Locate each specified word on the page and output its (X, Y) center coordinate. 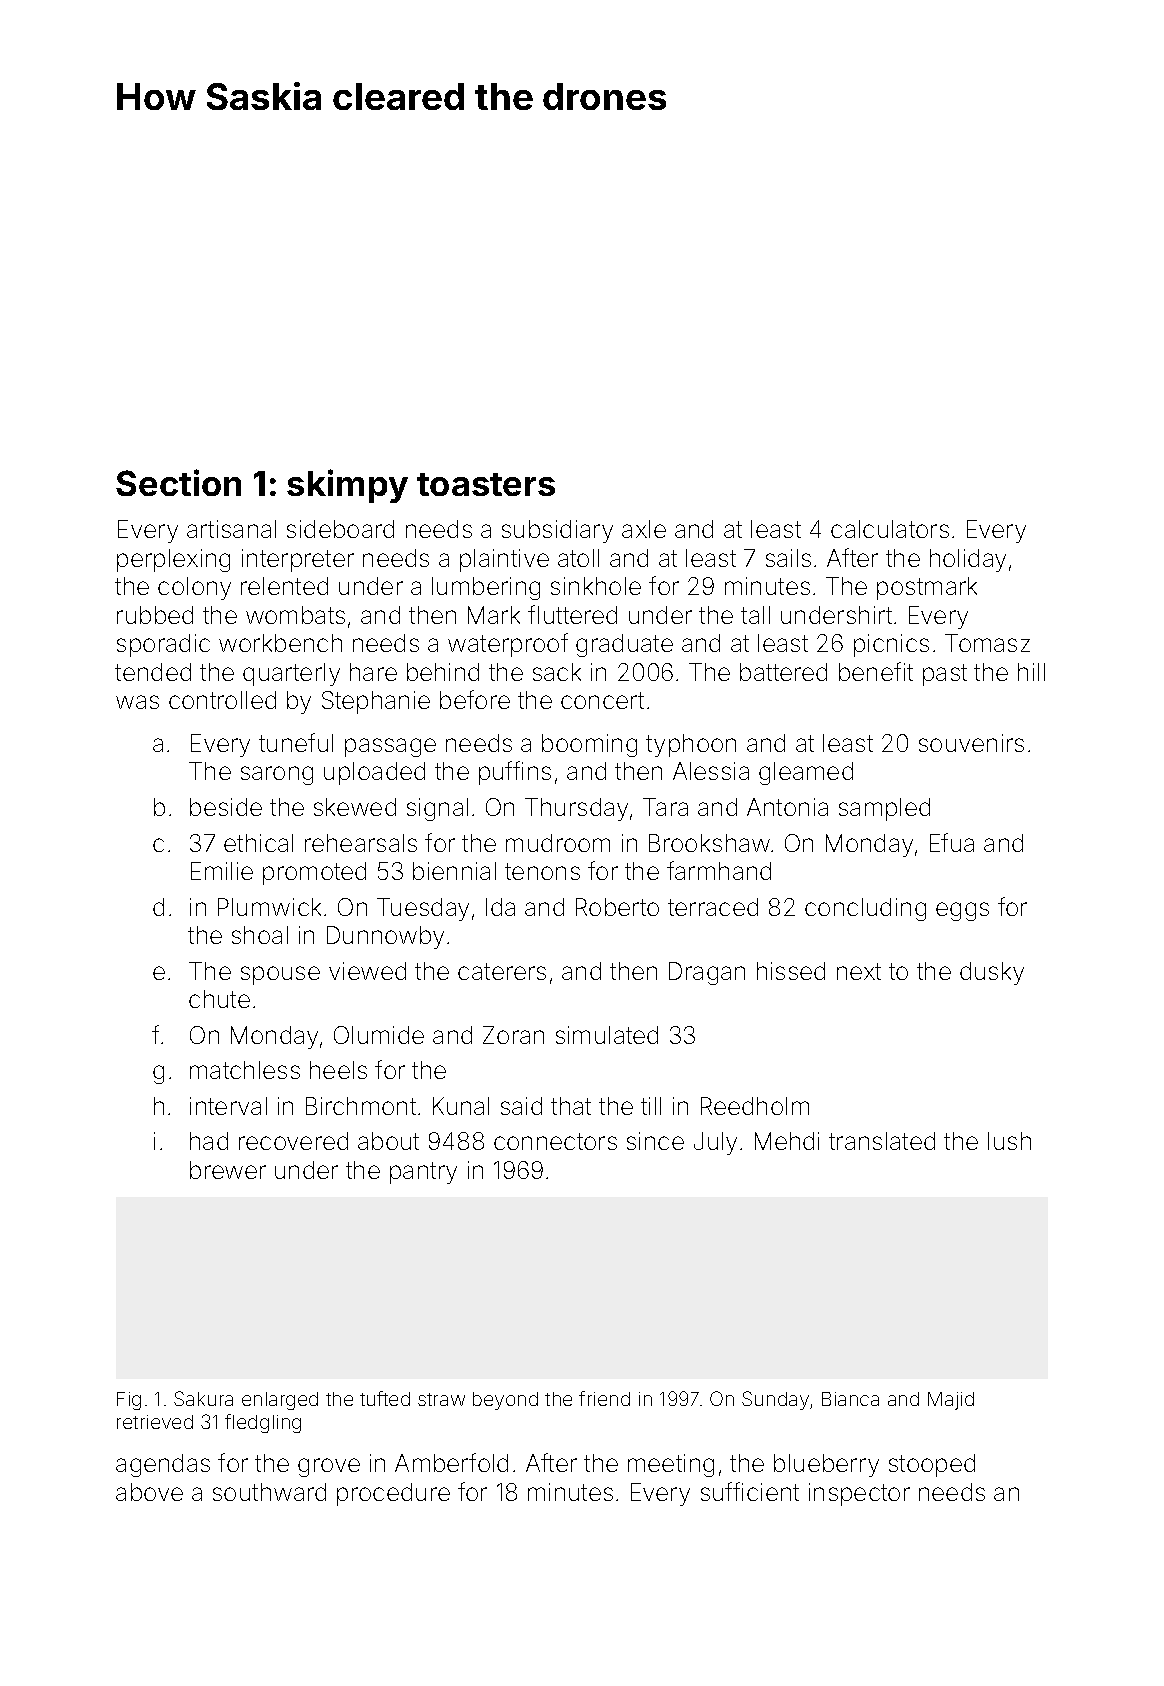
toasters (486, 484)
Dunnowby (385, 937)
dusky (992, 973)
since (655, 1141)
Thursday (576, 809)
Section (178, 482)
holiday (968, 560)
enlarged (280, 1401)
